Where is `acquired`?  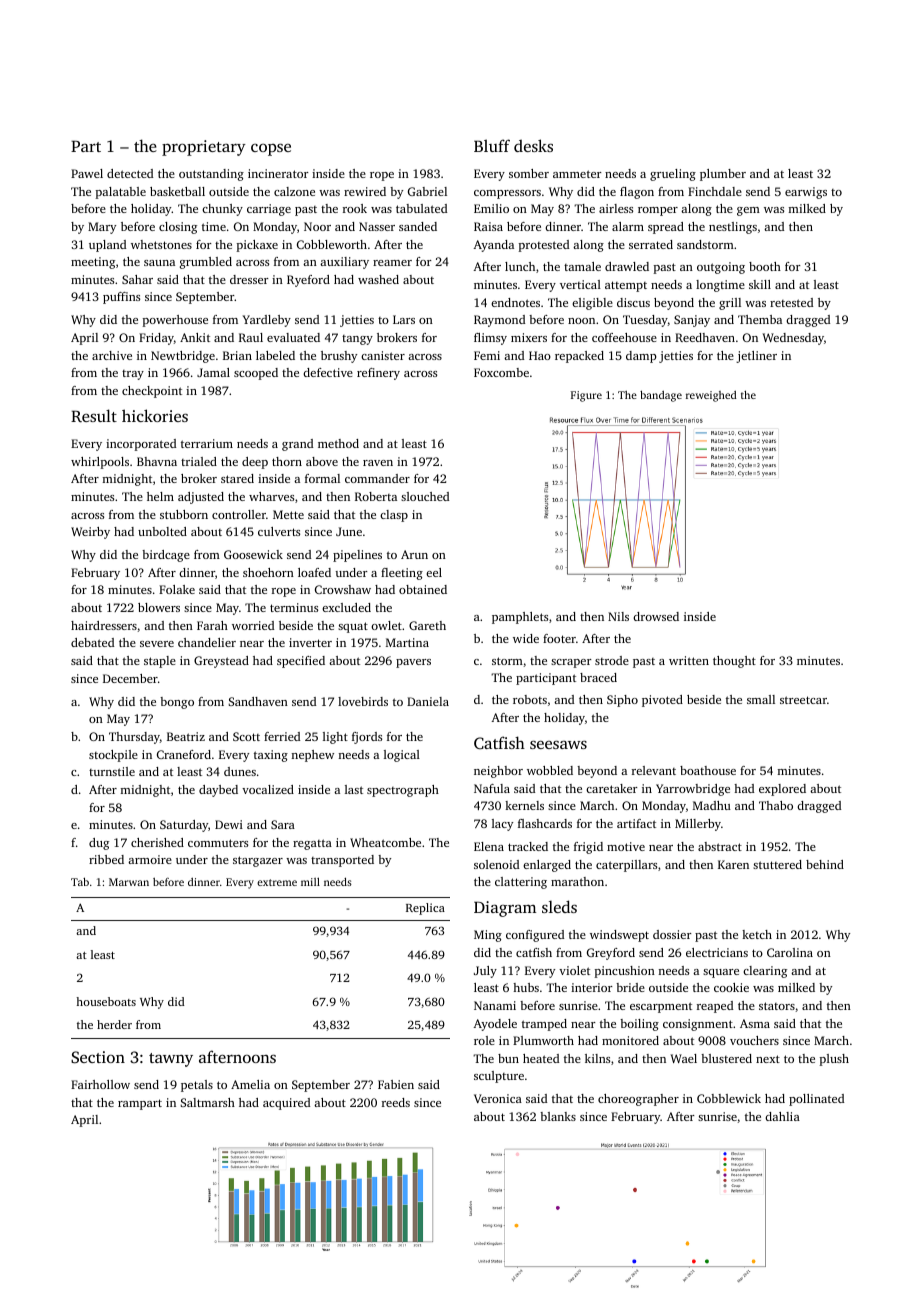
acquired is located at coordinates (286, 1104).
